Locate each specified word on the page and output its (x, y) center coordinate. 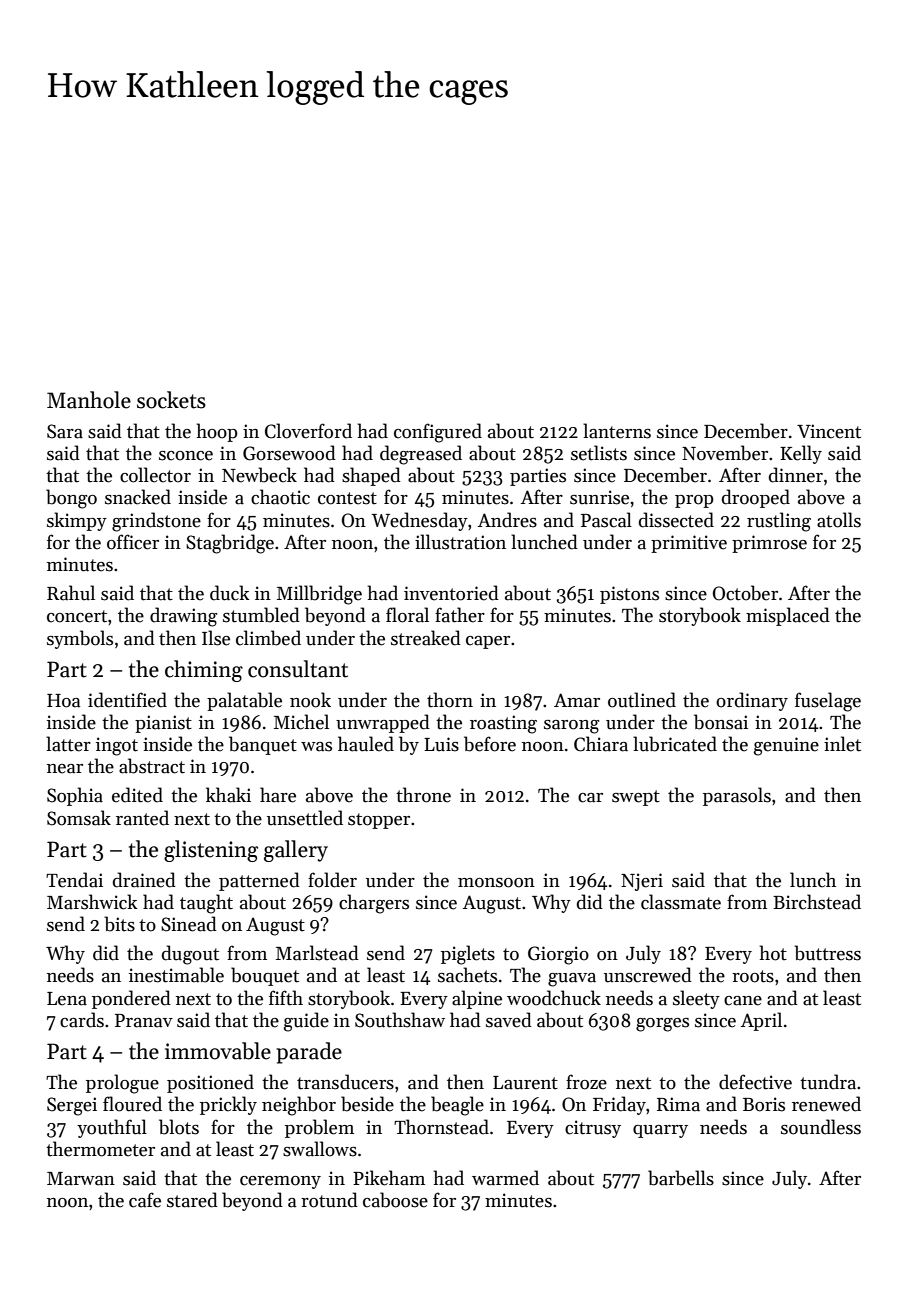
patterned (259, 881)
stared (192, 1200)
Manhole (89, 400)
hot (773, 953)
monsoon (496, 883)
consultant (298, 669)
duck (229, 593)
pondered (131, 999)
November (725, 453)
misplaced (788, 616)
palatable (244, 701)
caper (488, 642)
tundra (828, 1082)
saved (509, 1020)
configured (438, 433)
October (745, 593)
